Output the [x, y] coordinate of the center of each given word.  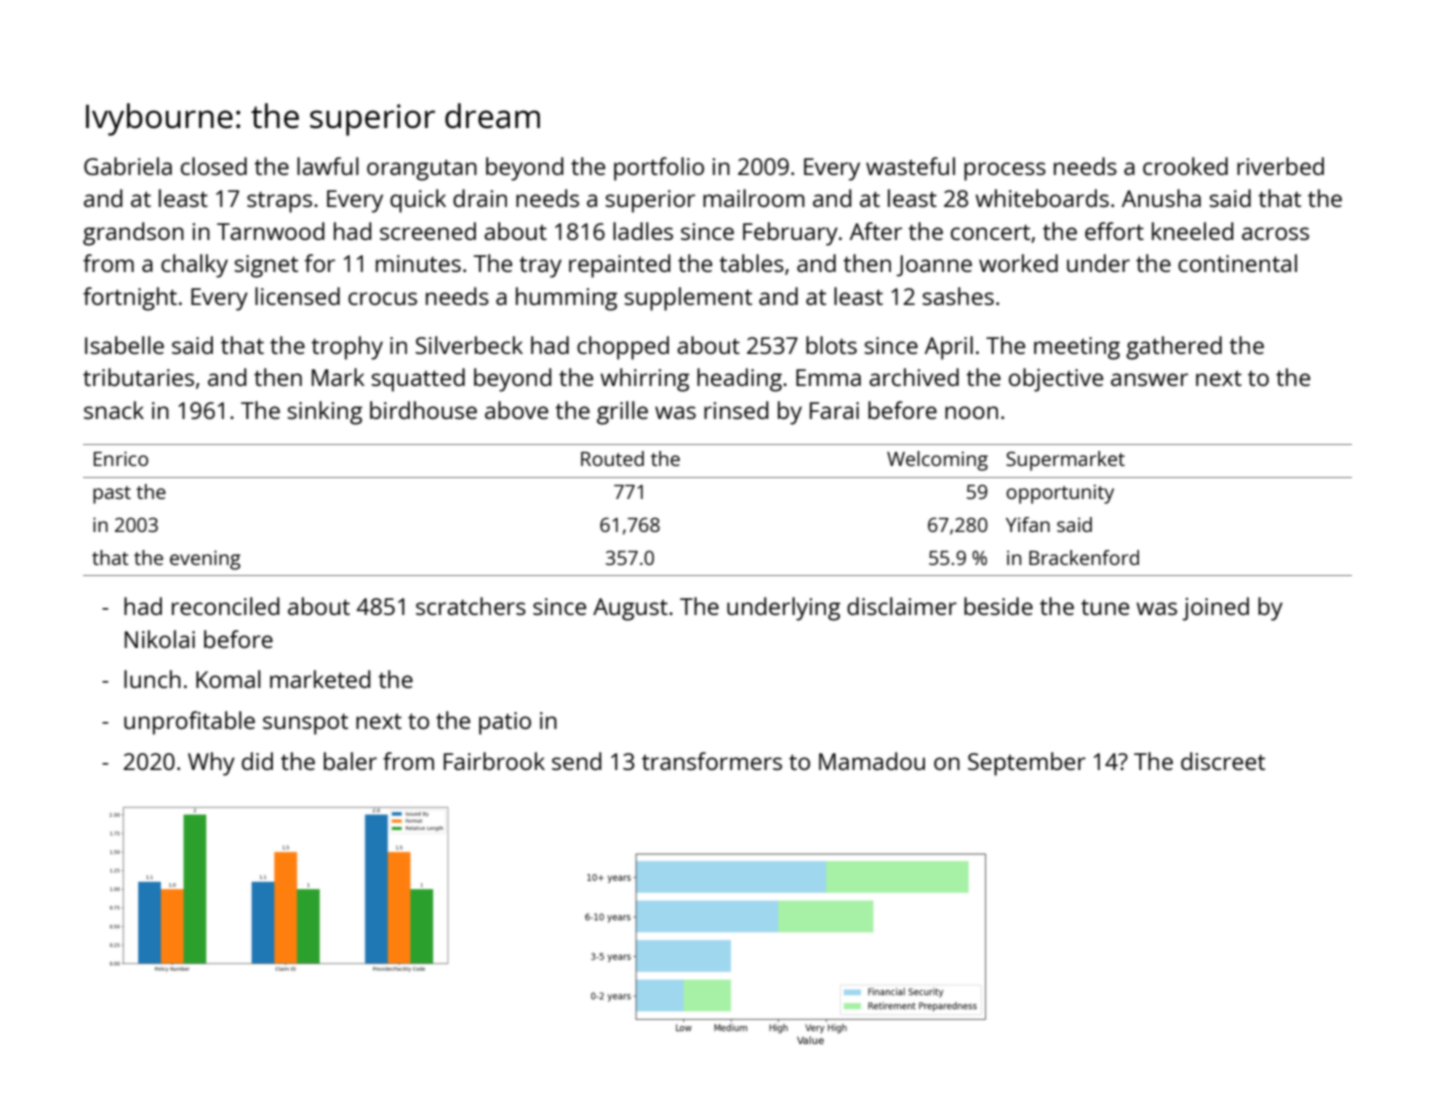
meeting [1077, 348]
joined [1215, 609]
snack [114, 410]
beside [998, 606]
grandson [133, 234]
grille [622, 413]
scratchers [471, 606]
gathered [1174, 348]
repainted [619, 266]
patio [505, 723]
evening [205, 560]
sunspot [305, 724]
